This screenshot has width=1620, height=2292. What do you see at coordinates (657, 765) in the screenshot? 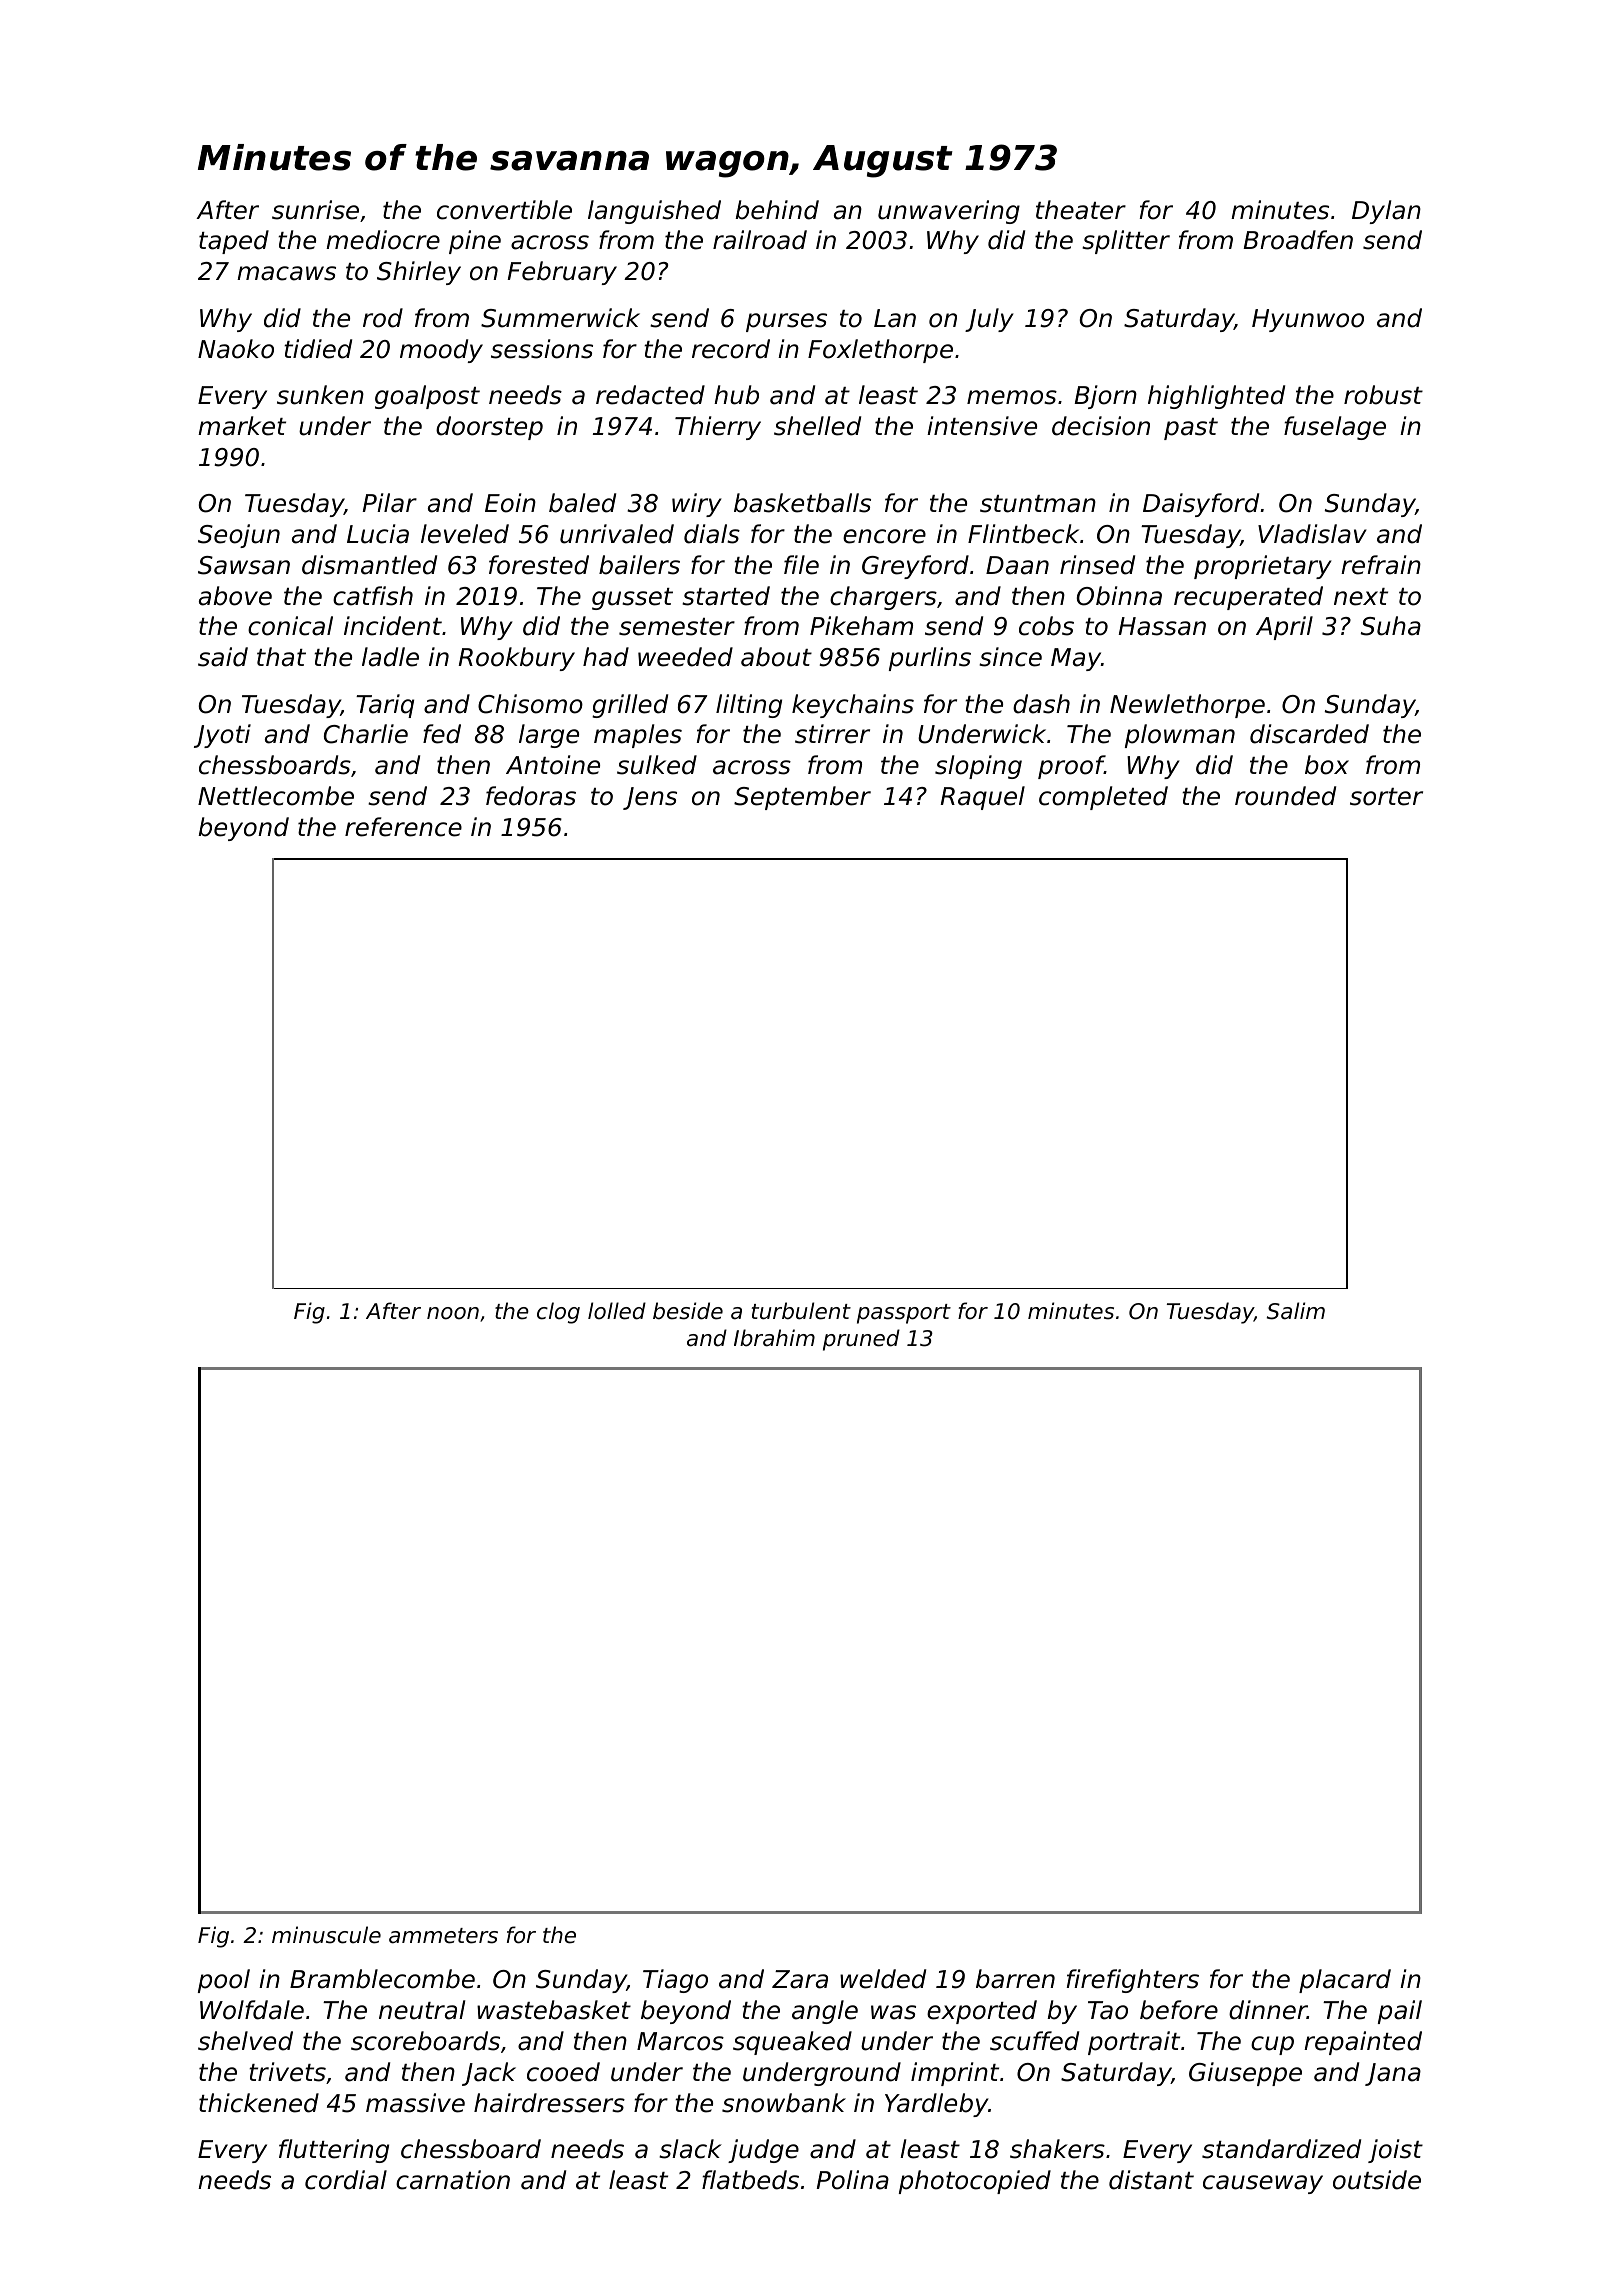
I see `sulked` at bounding box center [657, 765].
